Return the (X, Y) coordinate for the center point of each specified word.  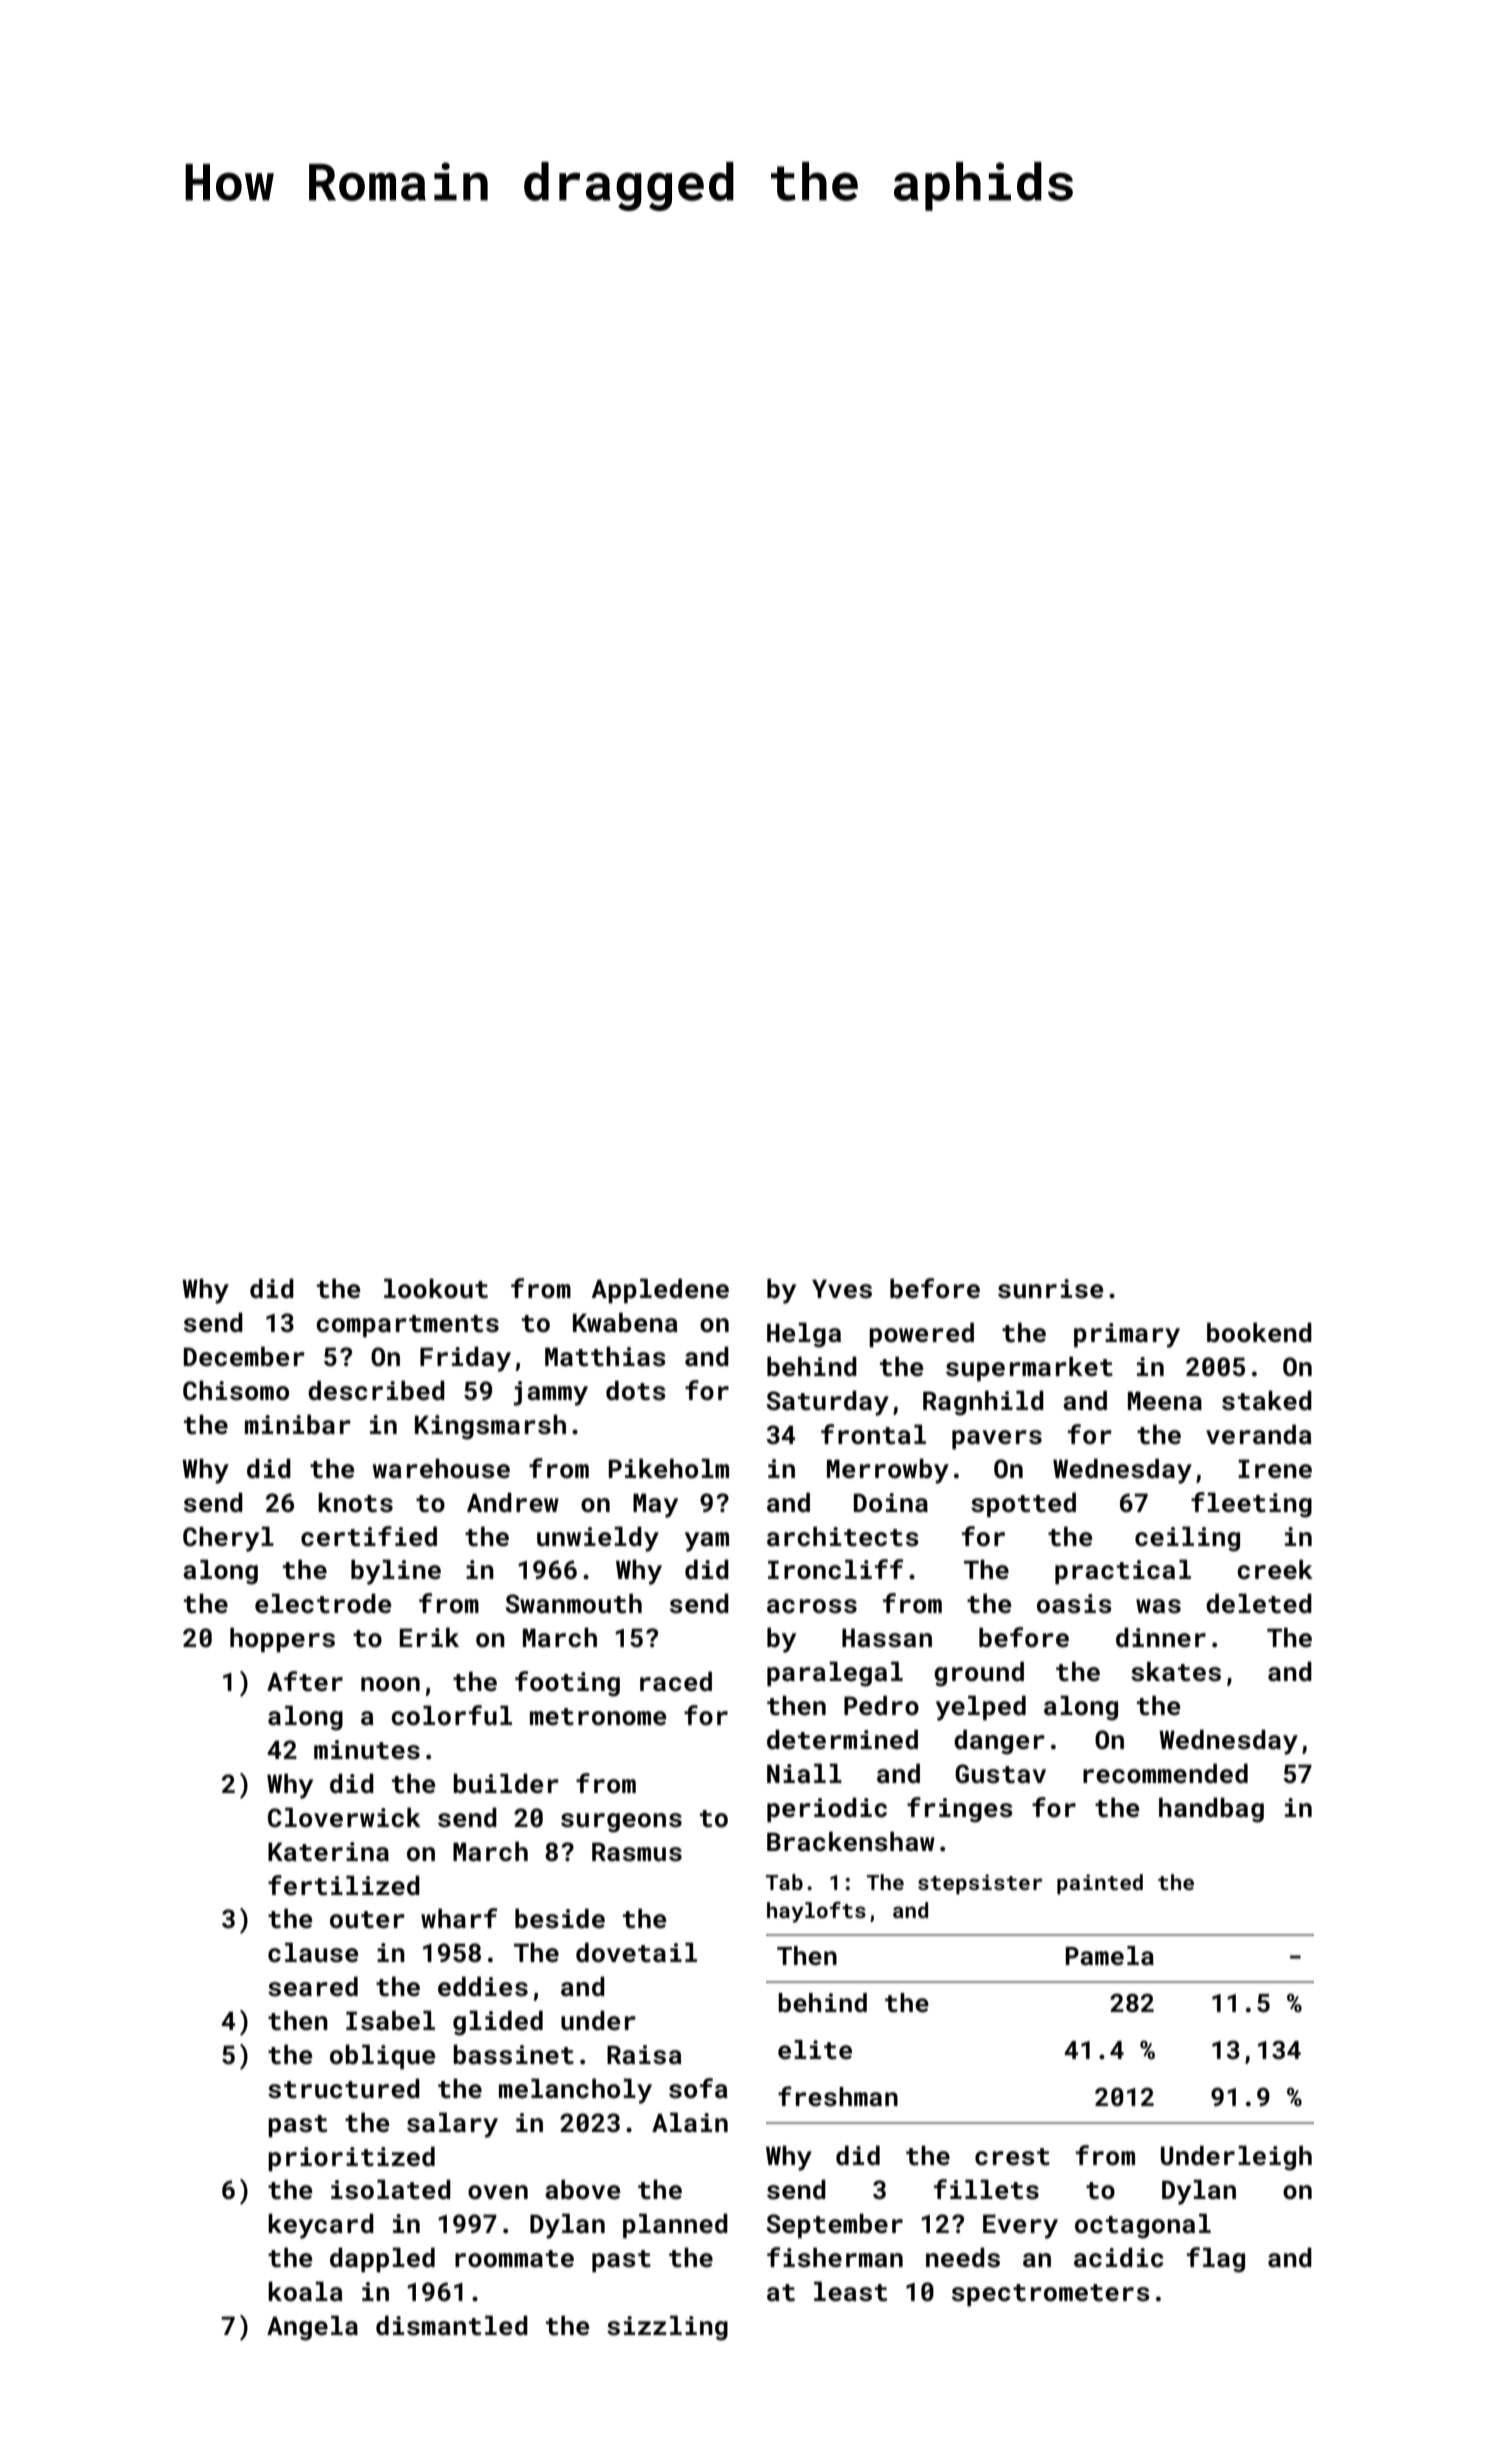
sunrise (1050, 1289)
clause (313, 1952)
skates (1176, 1671)
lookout (436, 1288)
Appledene (660, 1290)
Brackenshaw (851, 1841)
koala (305, 2291)
